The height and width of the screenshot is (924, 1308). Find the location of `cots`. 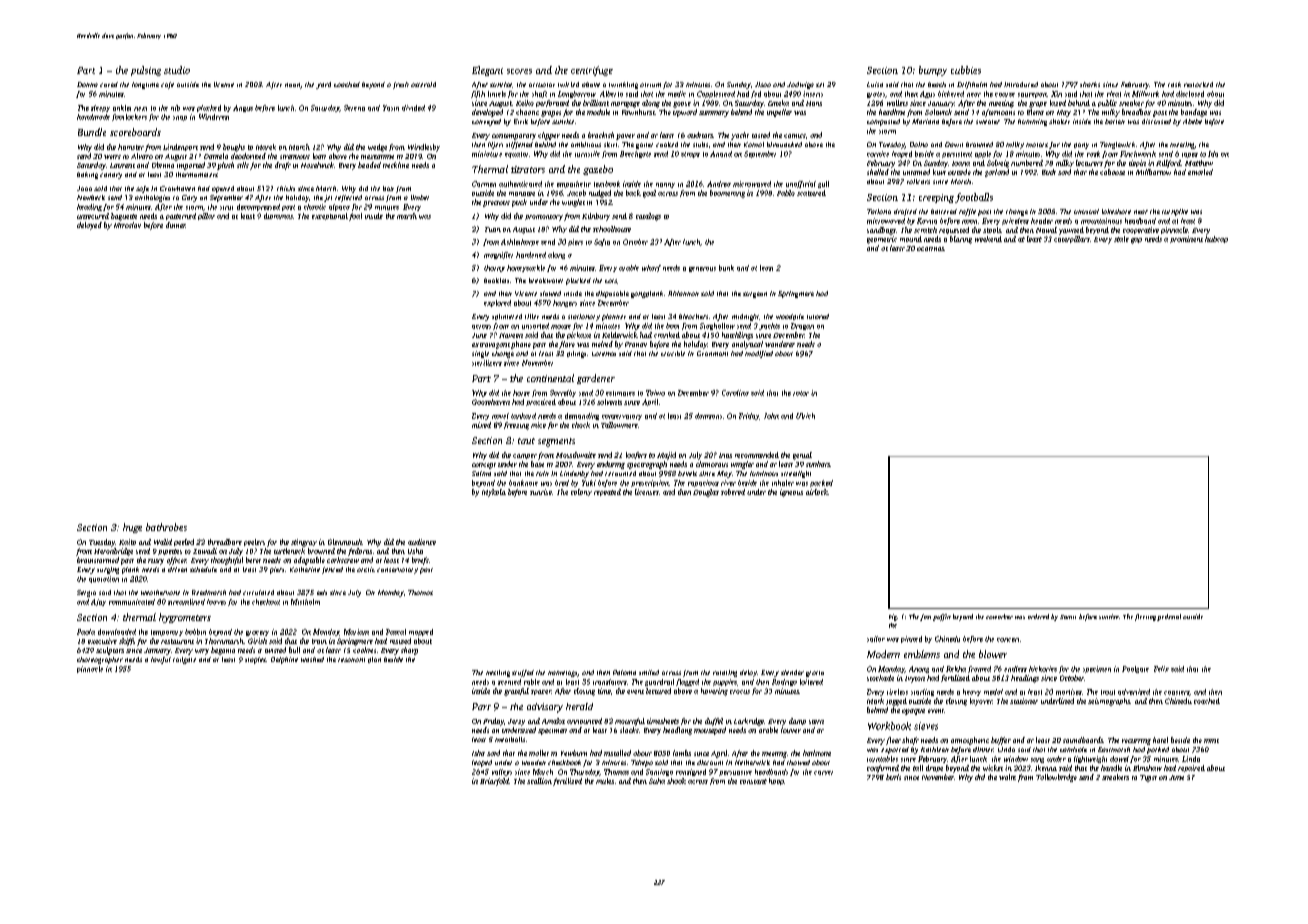

cots is located at coordinates (611, 281).
